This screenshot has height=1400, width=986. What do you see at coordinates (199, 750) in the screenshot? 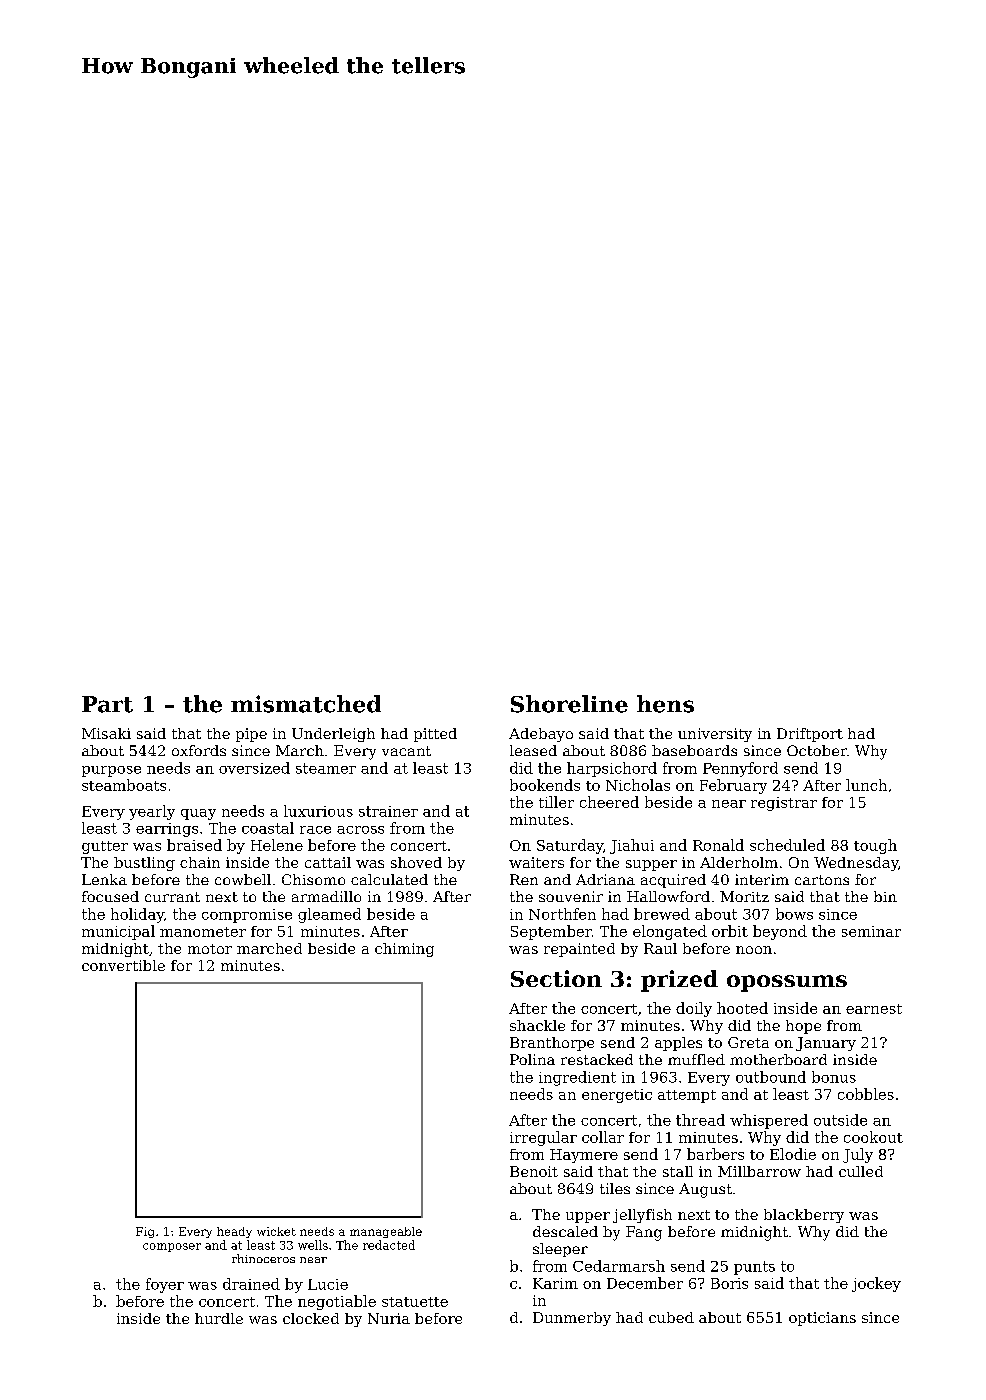
I see `oxfords` at bounding box center [199, 750].
